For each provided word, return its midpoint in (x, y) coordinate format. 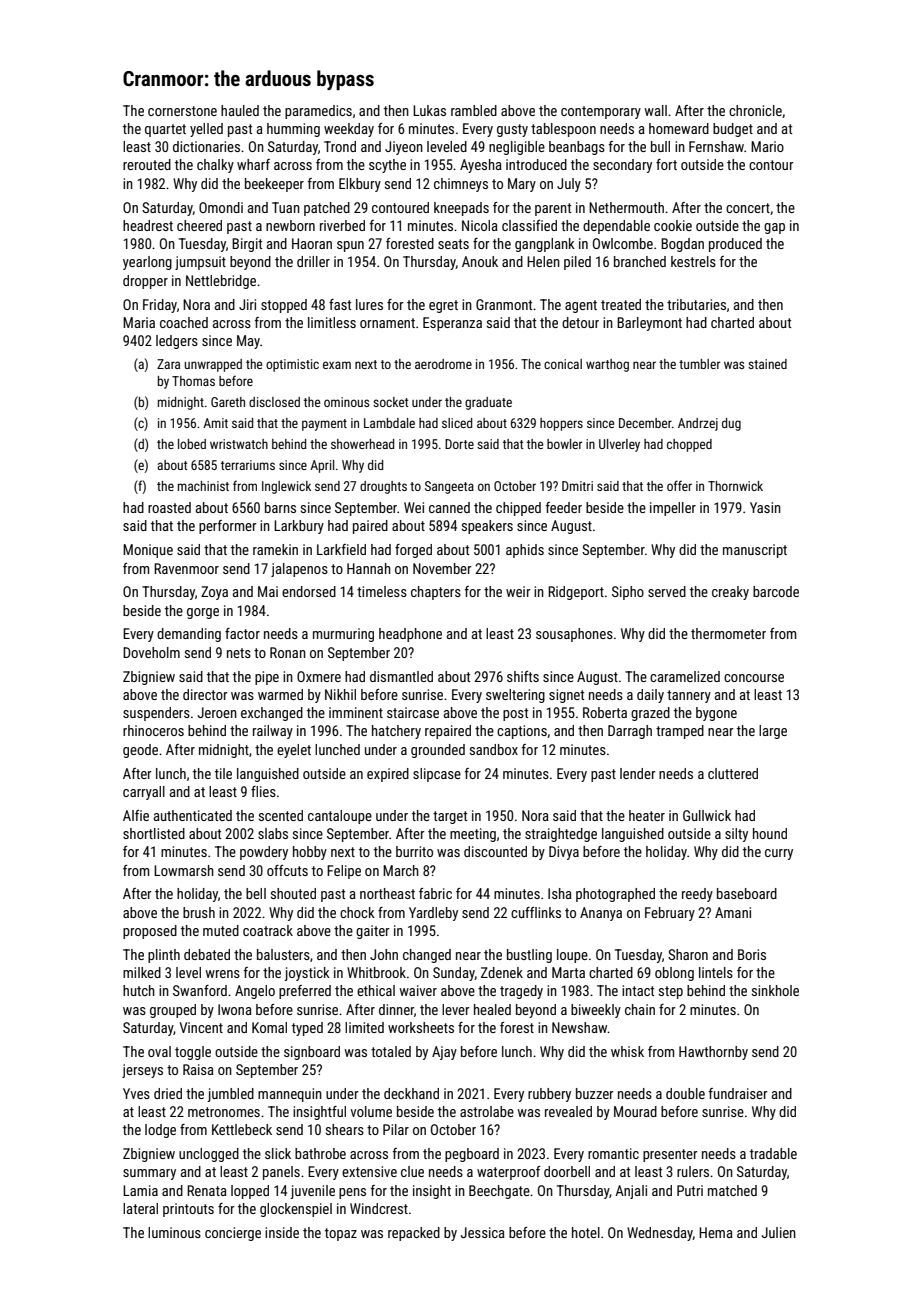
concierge (233, 1234)
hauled (240, 110)
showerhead (362, 444)
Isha (560, 893)
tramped (680, 732)
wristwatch (239, 444)
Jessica (483, 1232)
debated (207, 954)
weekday (349, 130)
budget (733, 130)
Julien (779, 1232)
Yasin (765, 507)
